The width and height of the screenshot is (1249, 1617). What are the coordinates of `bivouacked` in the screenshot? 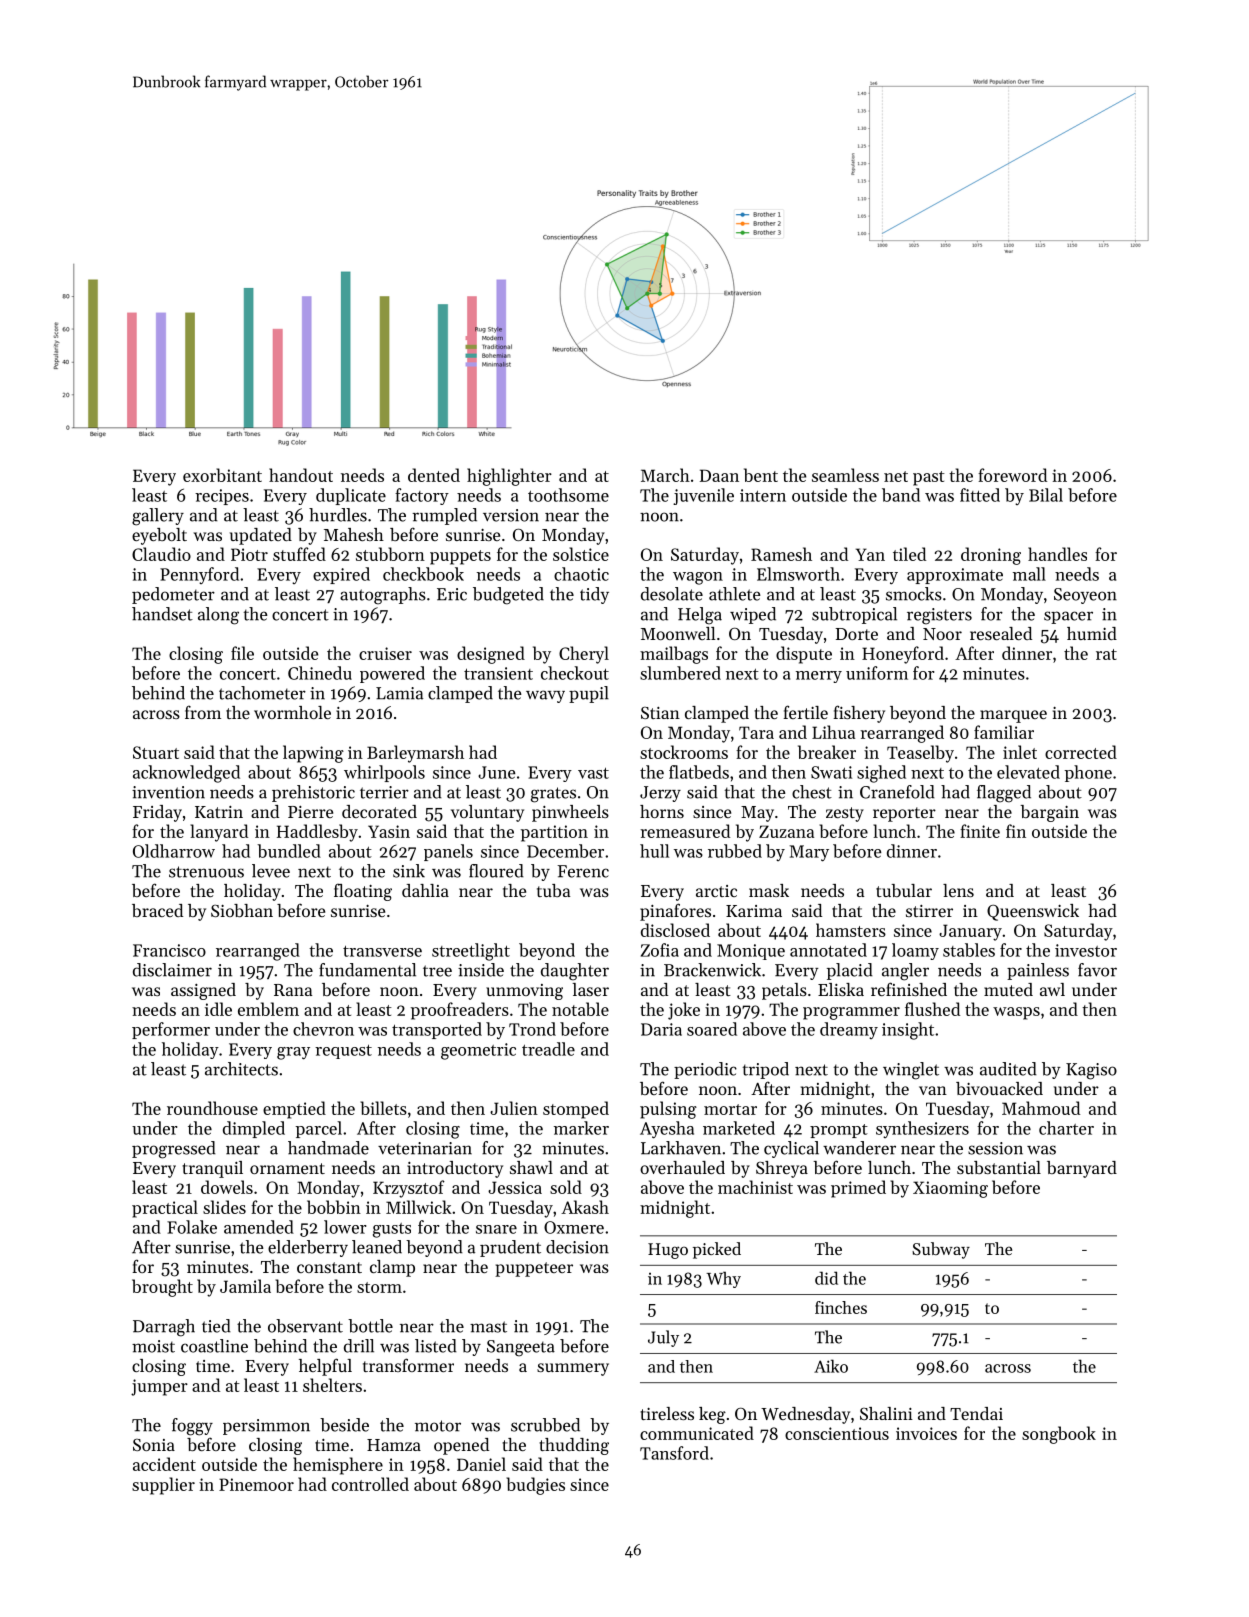 It's located at (999, 1088).
